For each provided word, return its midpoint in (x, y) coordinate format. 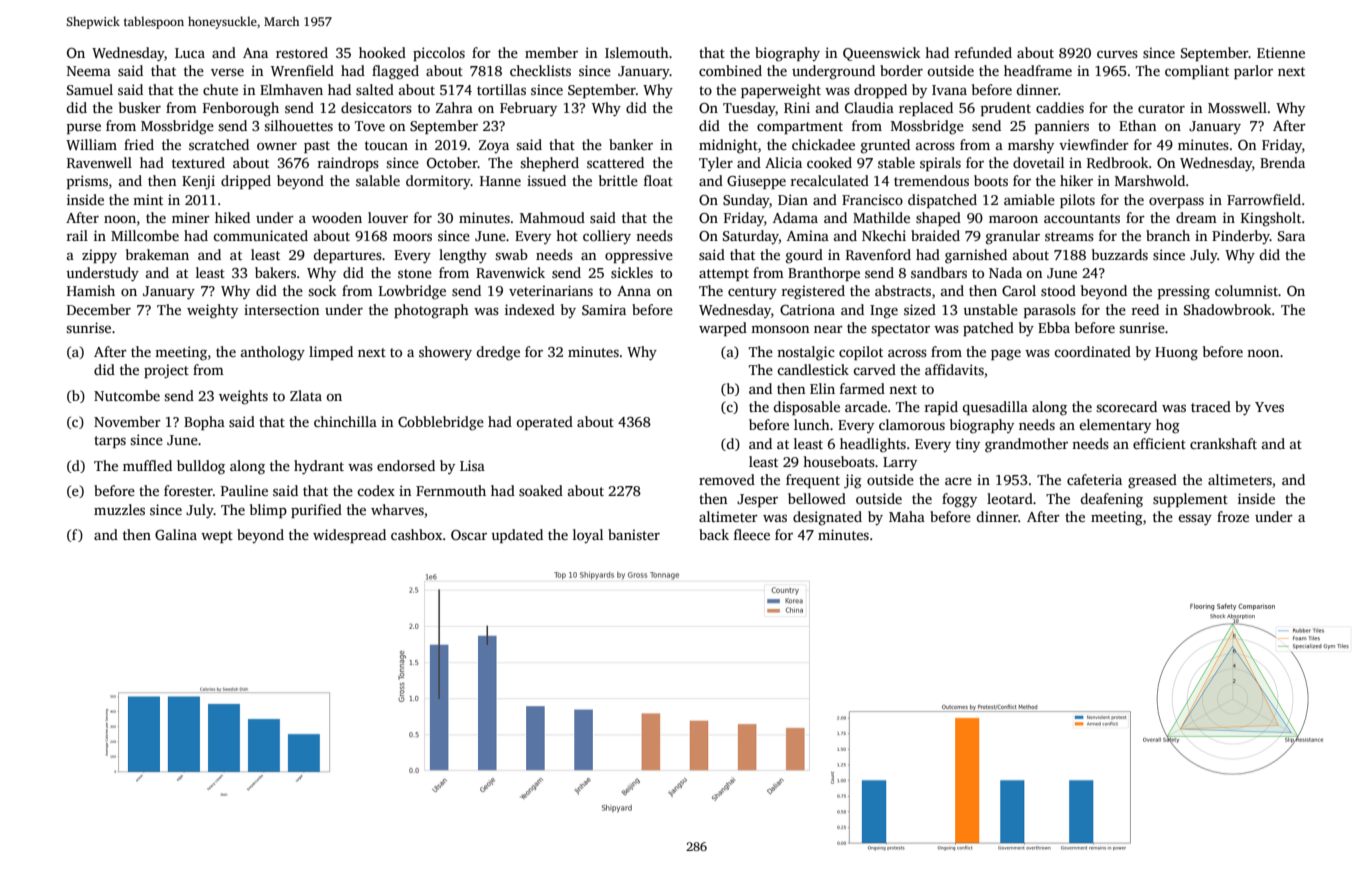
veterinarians (551, 290)
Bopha (204, 423)
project (166, 371)
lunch (812, 424)
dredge (498, 353)
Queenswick (881, 54)
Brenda (1282, 162)
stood (1058, 290)
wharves (397, 509)
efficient (1159, 443)
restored (302, 52)
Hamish (91, 290)
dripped (246, 182)
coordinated (1092, 351)
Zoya (494, 146)
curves (1117, 54)
